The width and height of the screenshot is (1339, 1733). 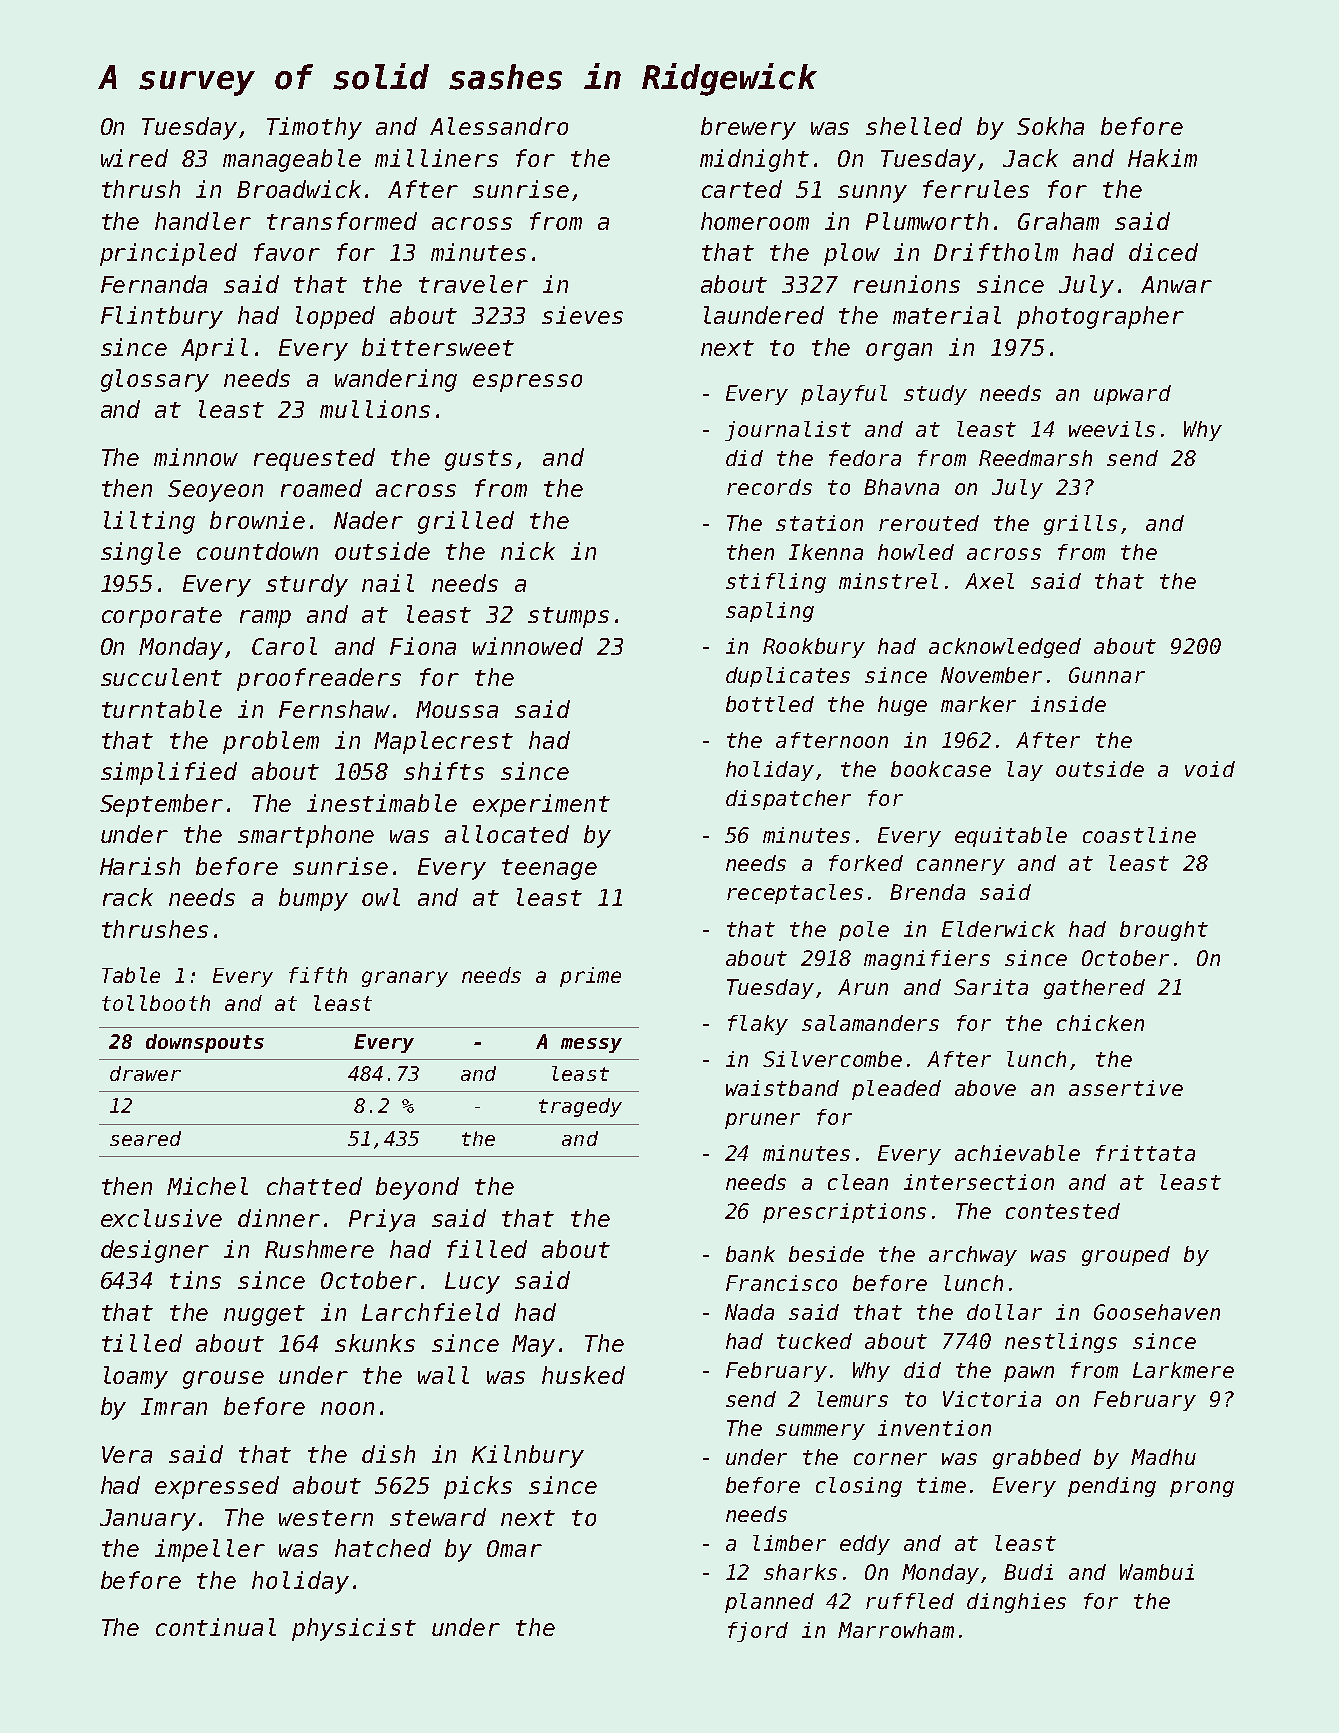 What do you see at coordinates (1050, 126) in the screenshot?
I see `Sokha` at bounding box center [1050, 126].
